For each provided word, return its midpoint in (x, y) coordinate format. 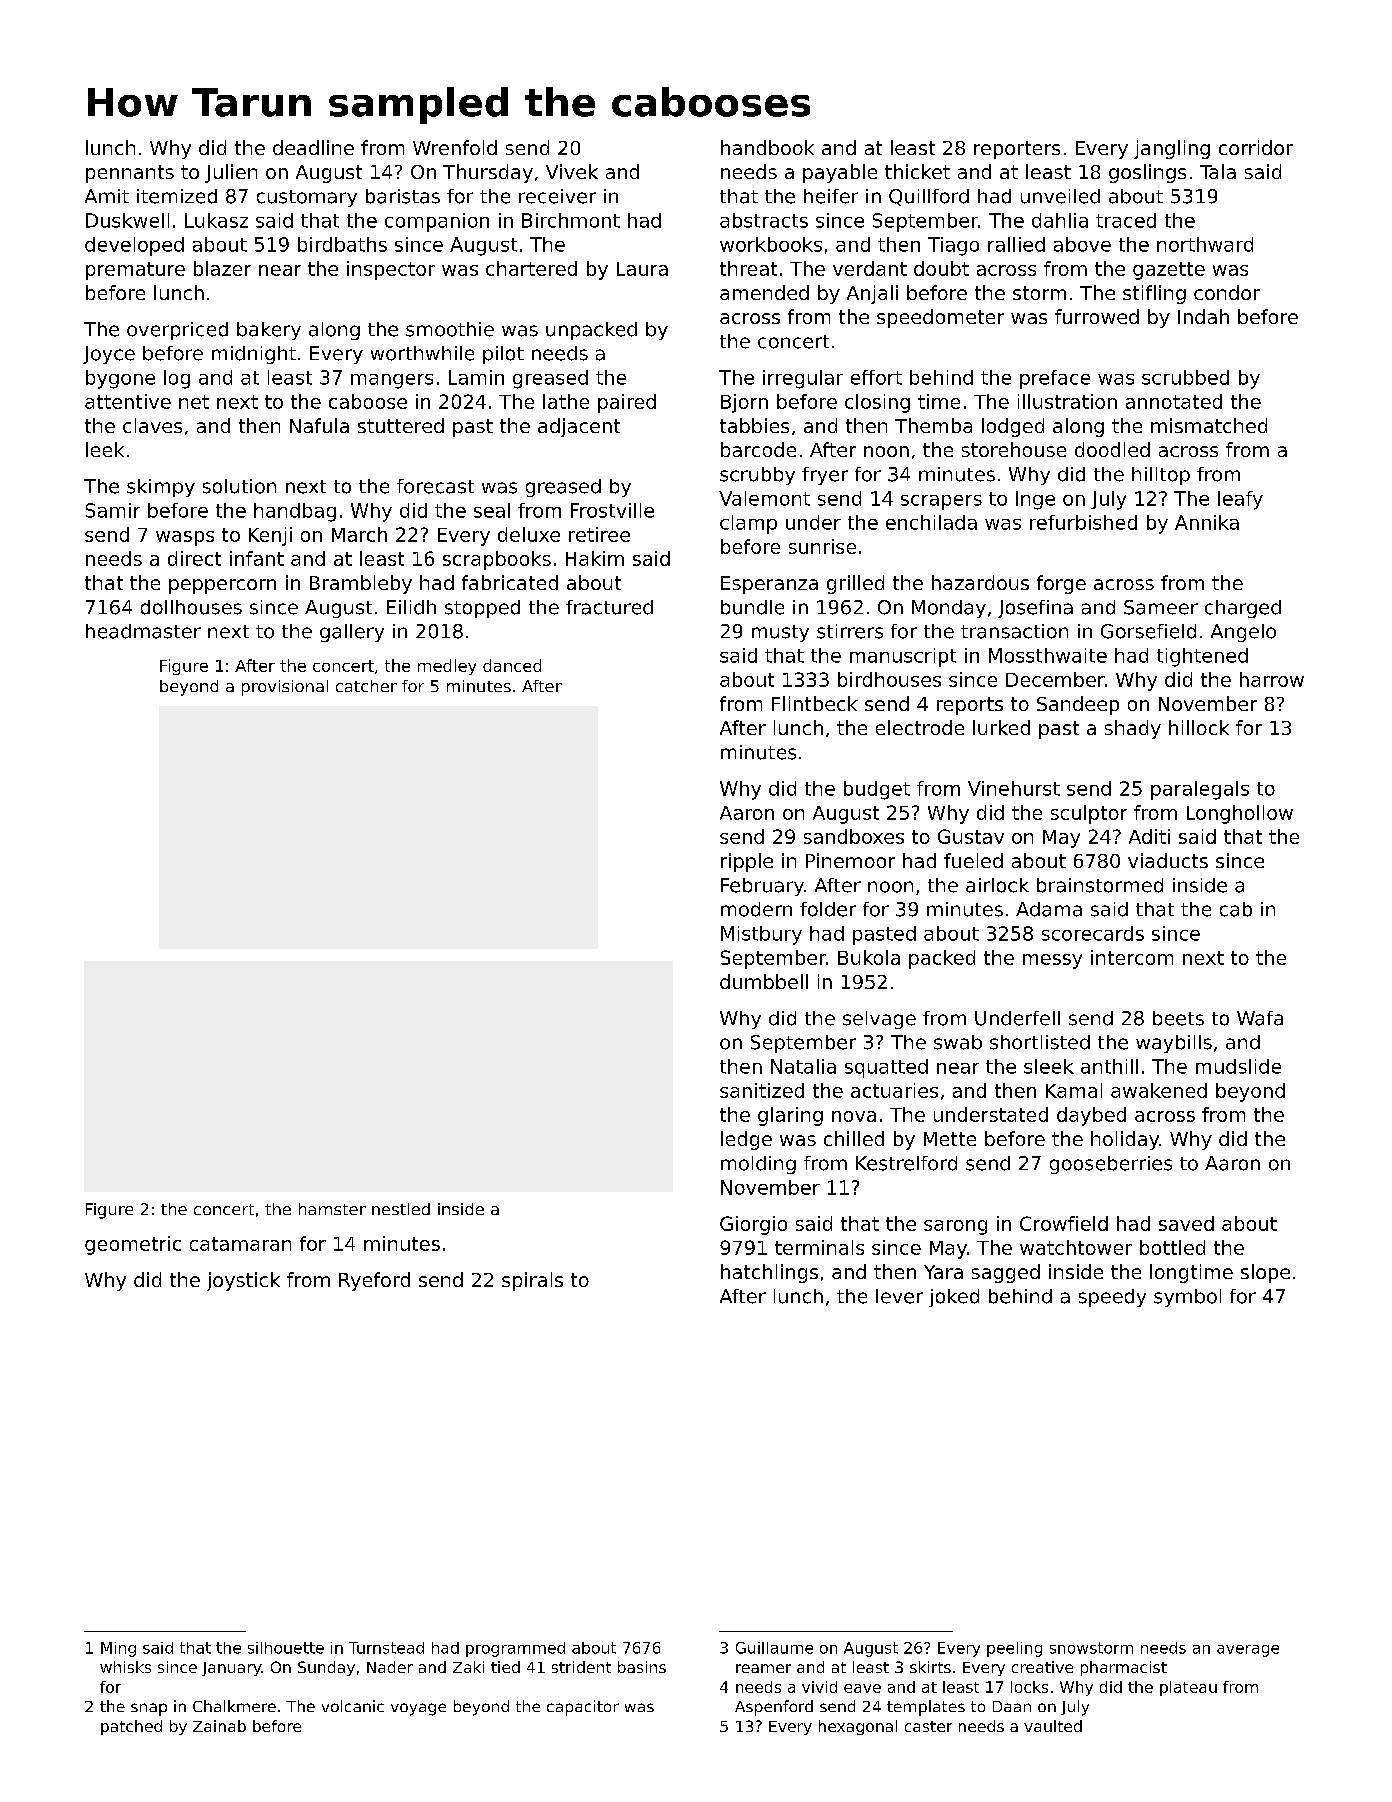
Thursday (488, 173)
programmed (515, 1649)
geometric (133, 1245)
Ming (118, 1649)
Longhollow (1240, 814)
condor (1227, 292)
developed (134, 246)
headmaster (143, 631)
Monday (949, 609)
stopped (482, 609)
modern (756, 909)
